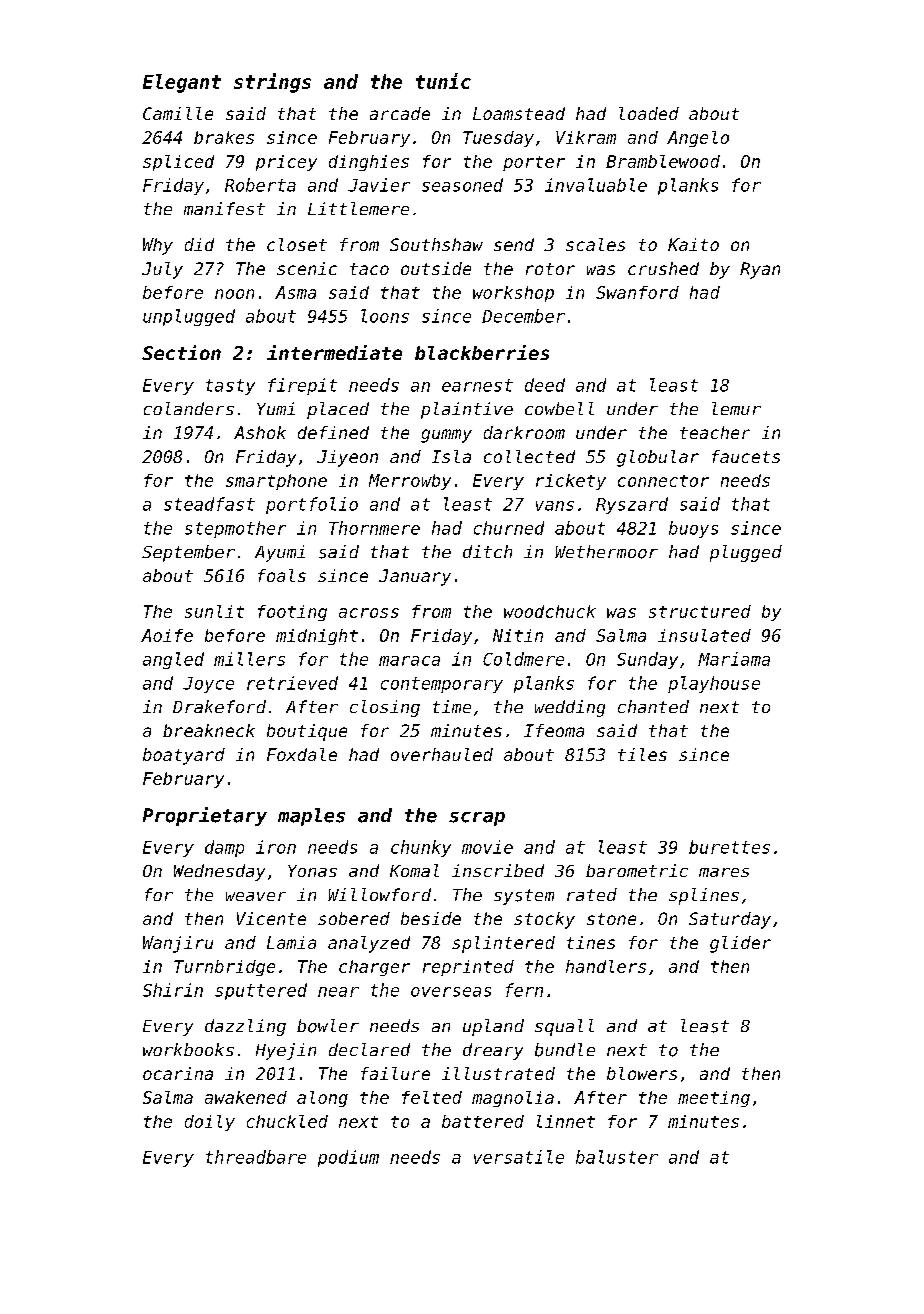 The height and width of the document is (1314, 924). Describe the element at coordinates (642, 1073) in the document. I see `blowers` at that location.
